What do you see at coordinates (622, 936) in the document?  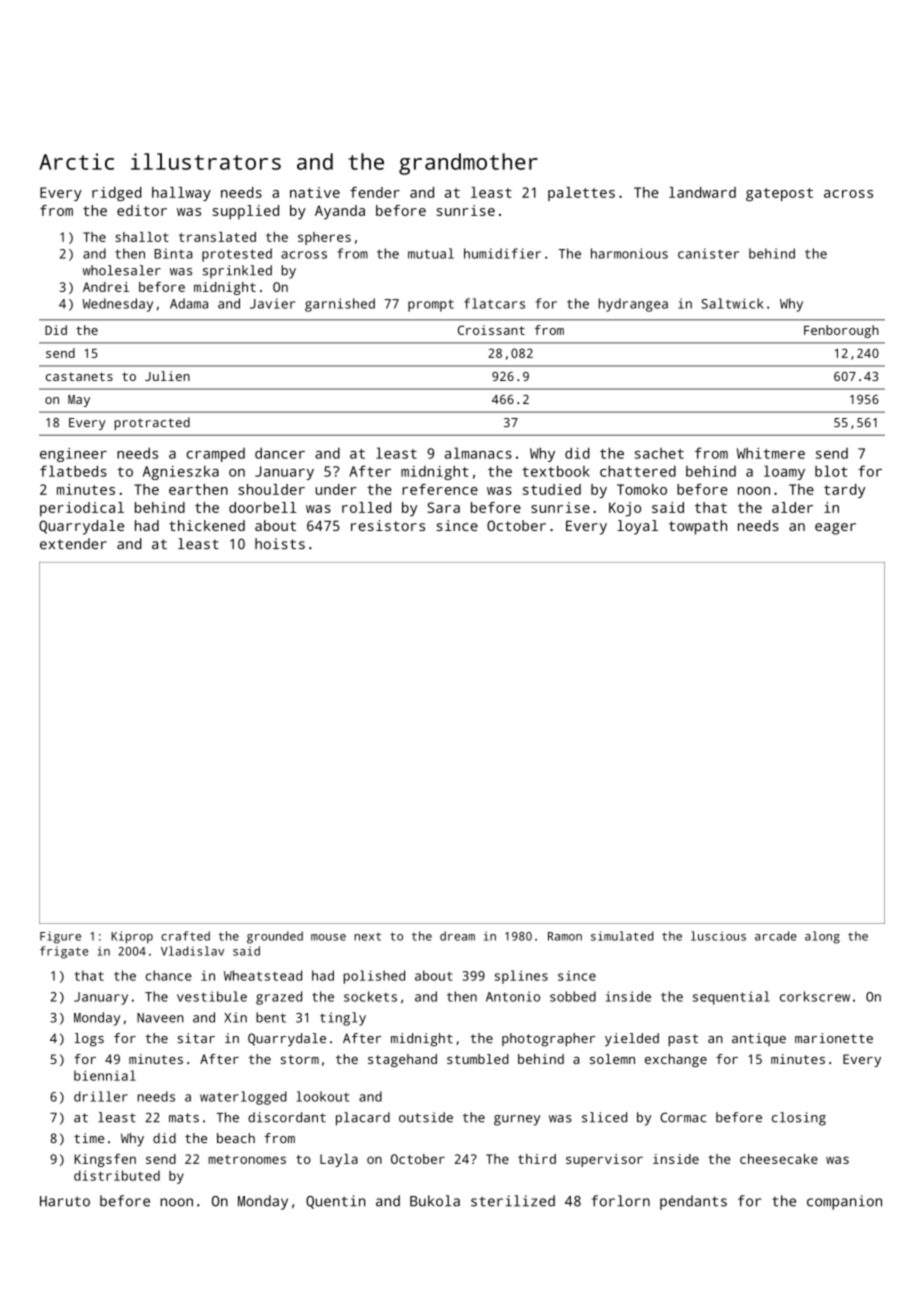 I see `simulated` at bounding box center [622, 936].
